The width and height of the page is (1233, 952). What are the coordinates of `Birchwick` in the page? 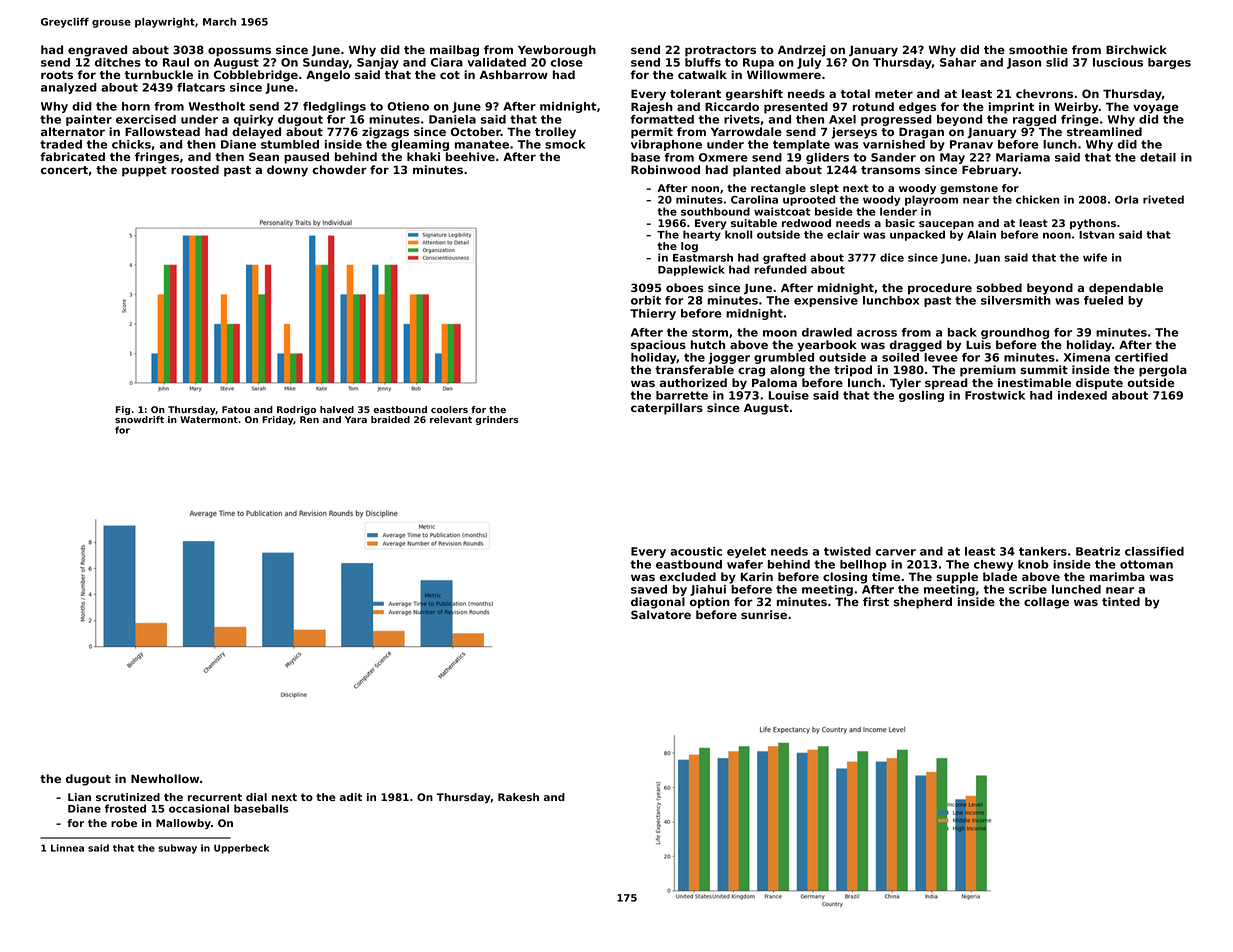 It's located at (1136, 49).
